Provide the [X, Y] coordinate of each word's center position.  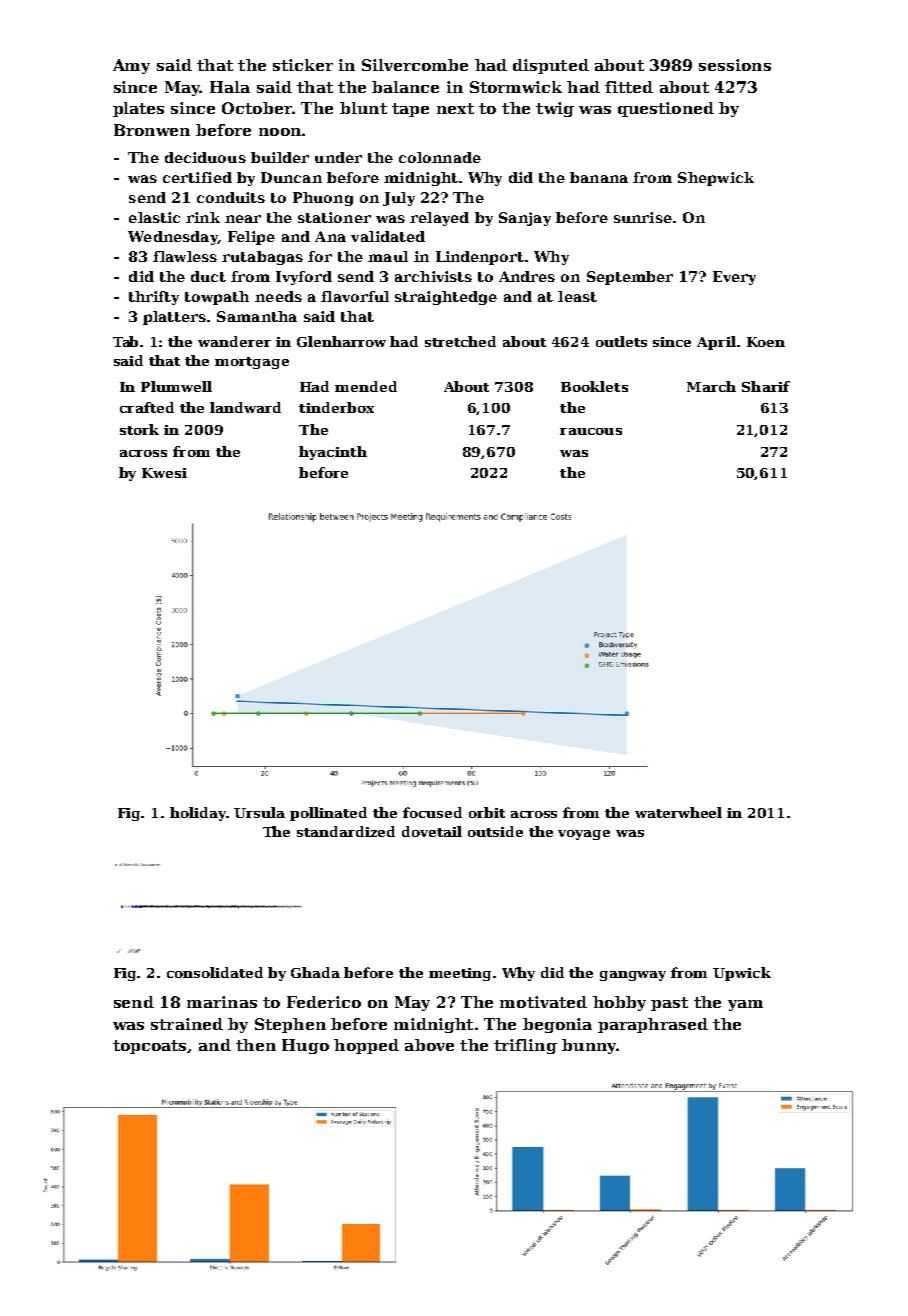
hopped [366, 1046]
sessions [735, 65]
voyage [584, 835]
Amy [131, 66]
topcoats [149, 1047]
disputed [551, 66]
